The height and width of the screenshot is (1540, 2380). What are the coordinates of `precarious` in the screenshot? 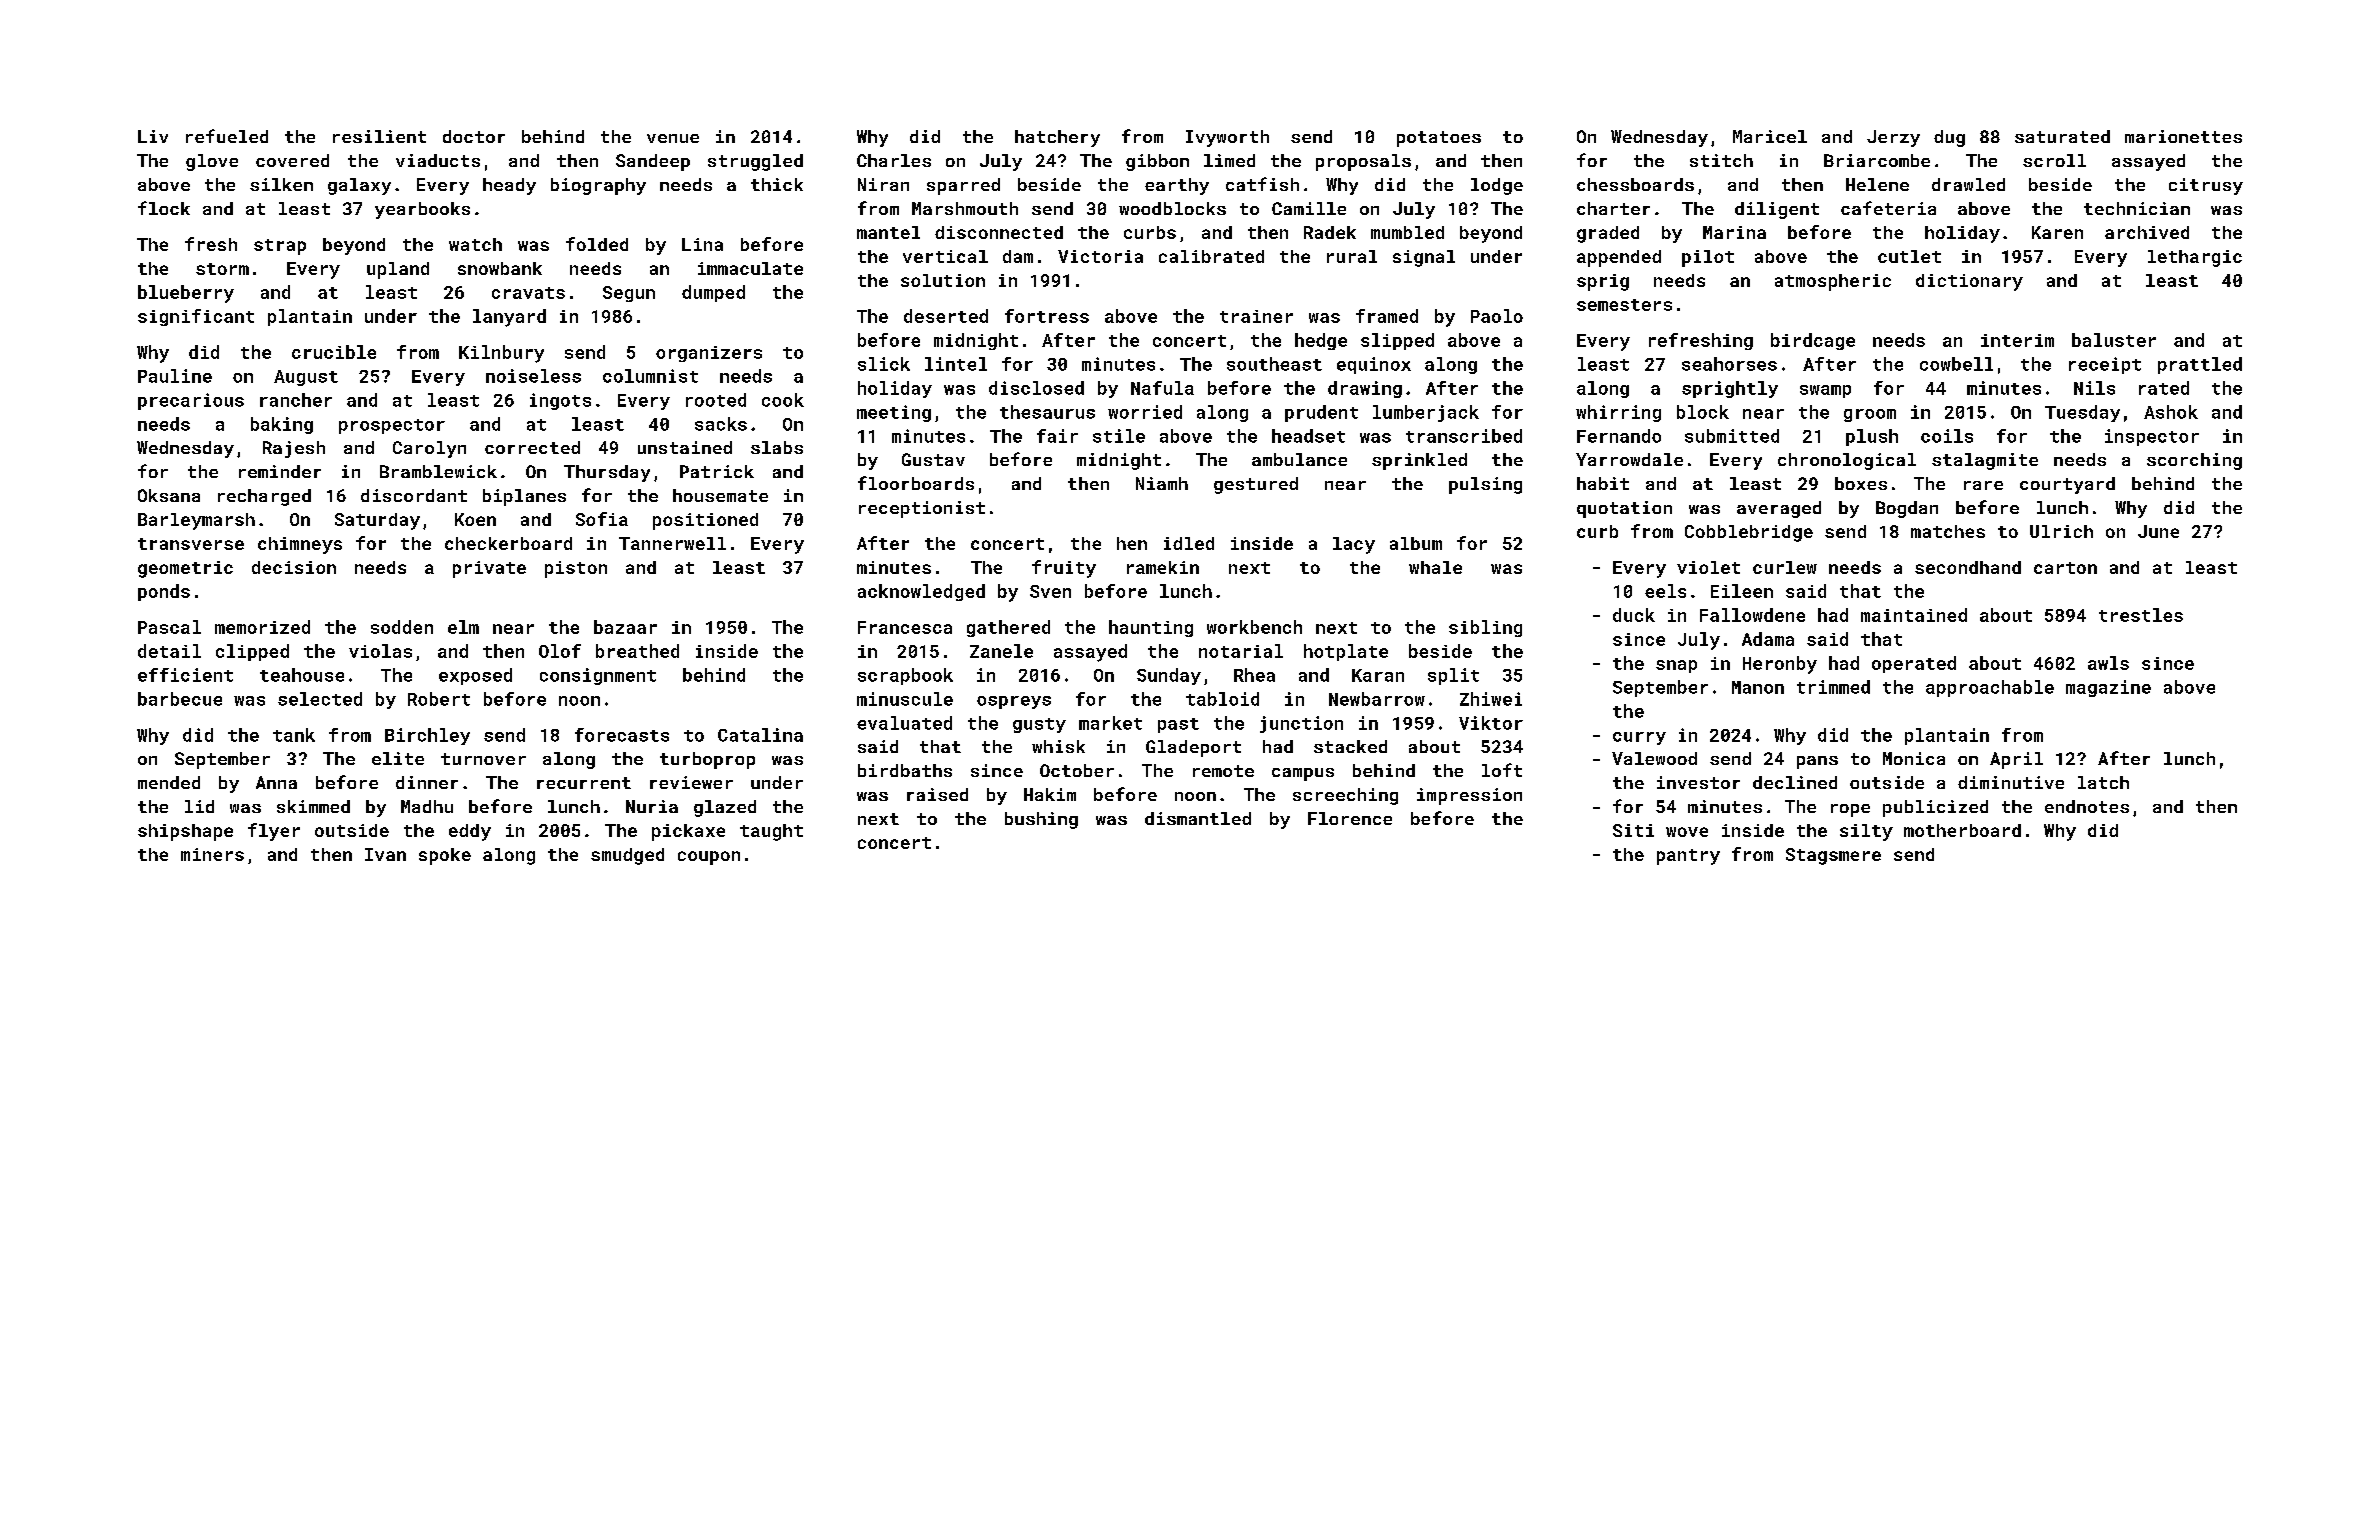 It's located at (191, 401).
